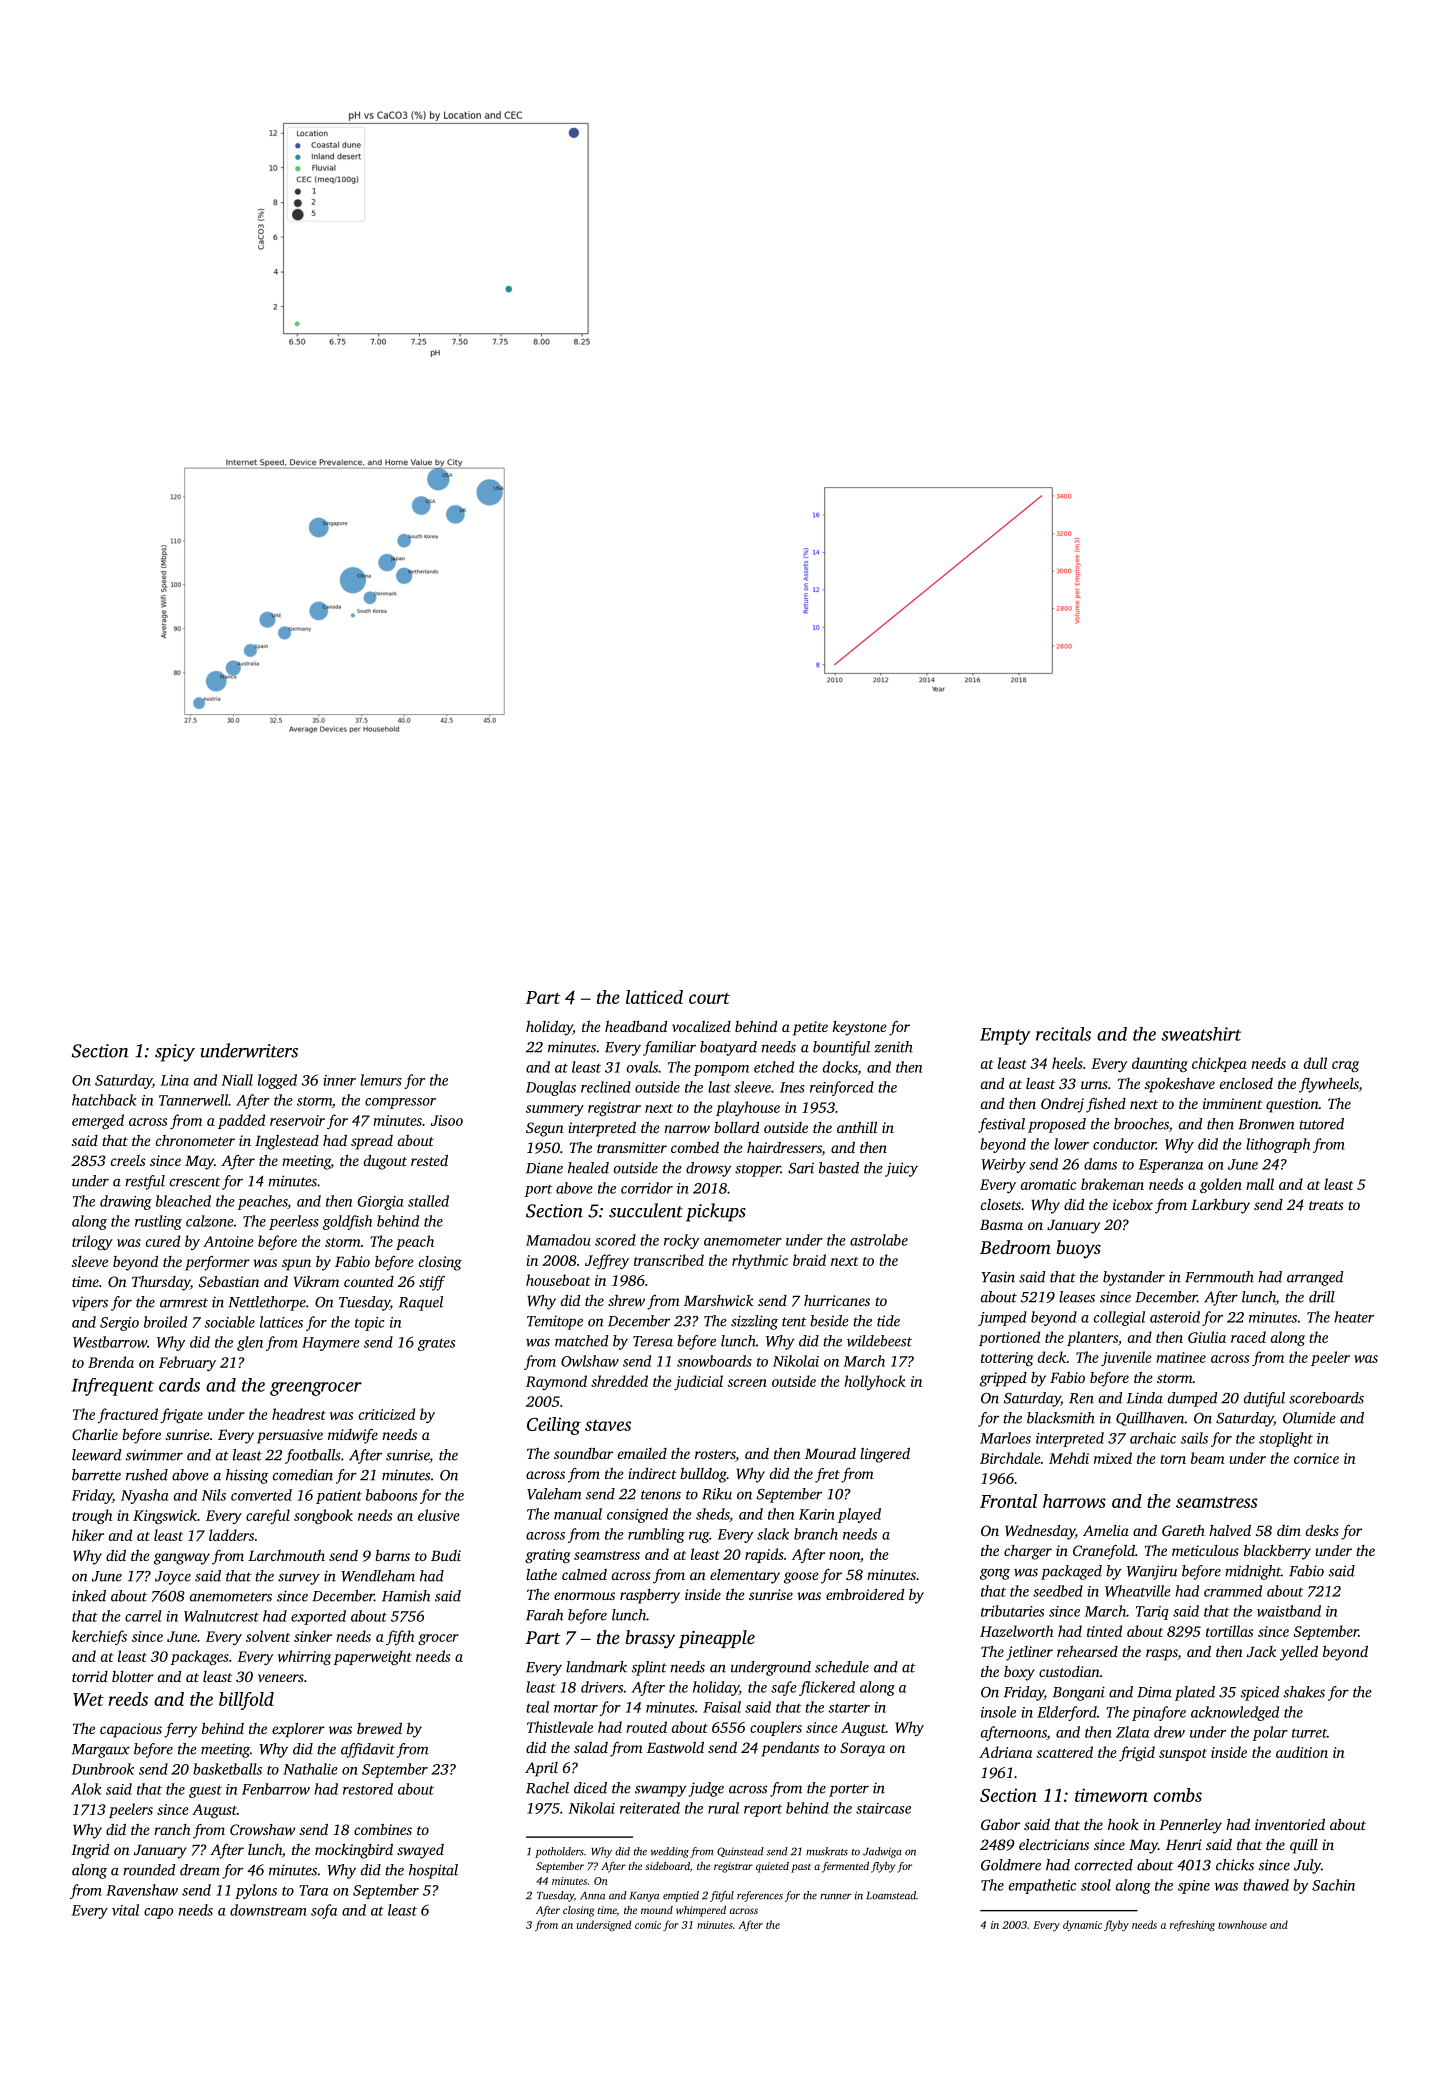 The width and height of the document is (1450, 2100). What do you see at coordinates (175, 1053) in the document?
I see `spicy` at bounding box center [175, 1053].
